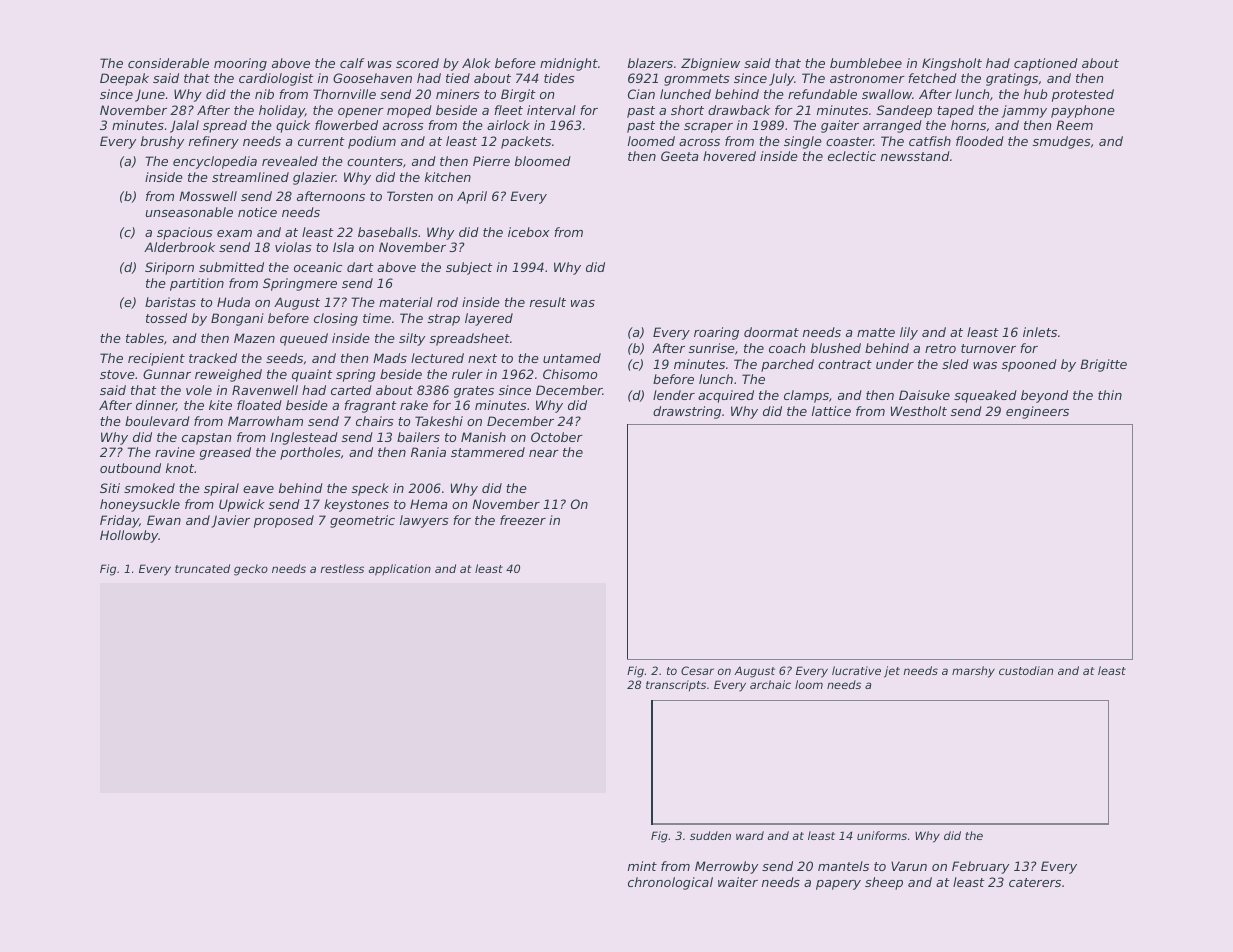  Describe the element at coordinates (208, 196) in the screenshot. I see `Mosswell` at that location.
